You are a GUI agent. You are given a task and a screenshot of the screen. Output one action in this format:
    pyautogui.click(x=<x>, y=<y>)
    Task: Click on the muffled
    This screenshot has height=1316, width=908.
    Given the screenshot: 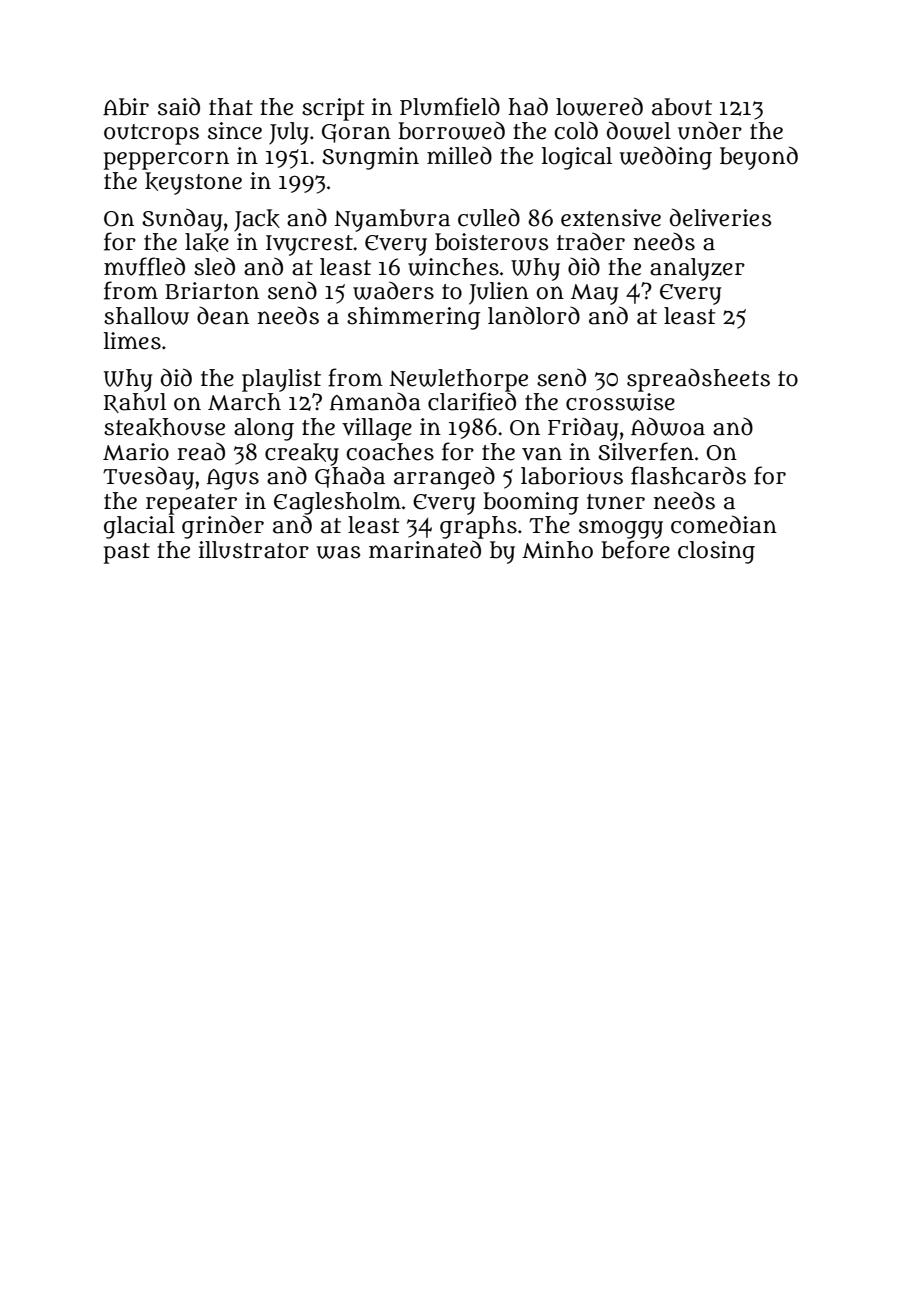 What is the action you would take?
    pyautogui.click(x=144, y=266)
